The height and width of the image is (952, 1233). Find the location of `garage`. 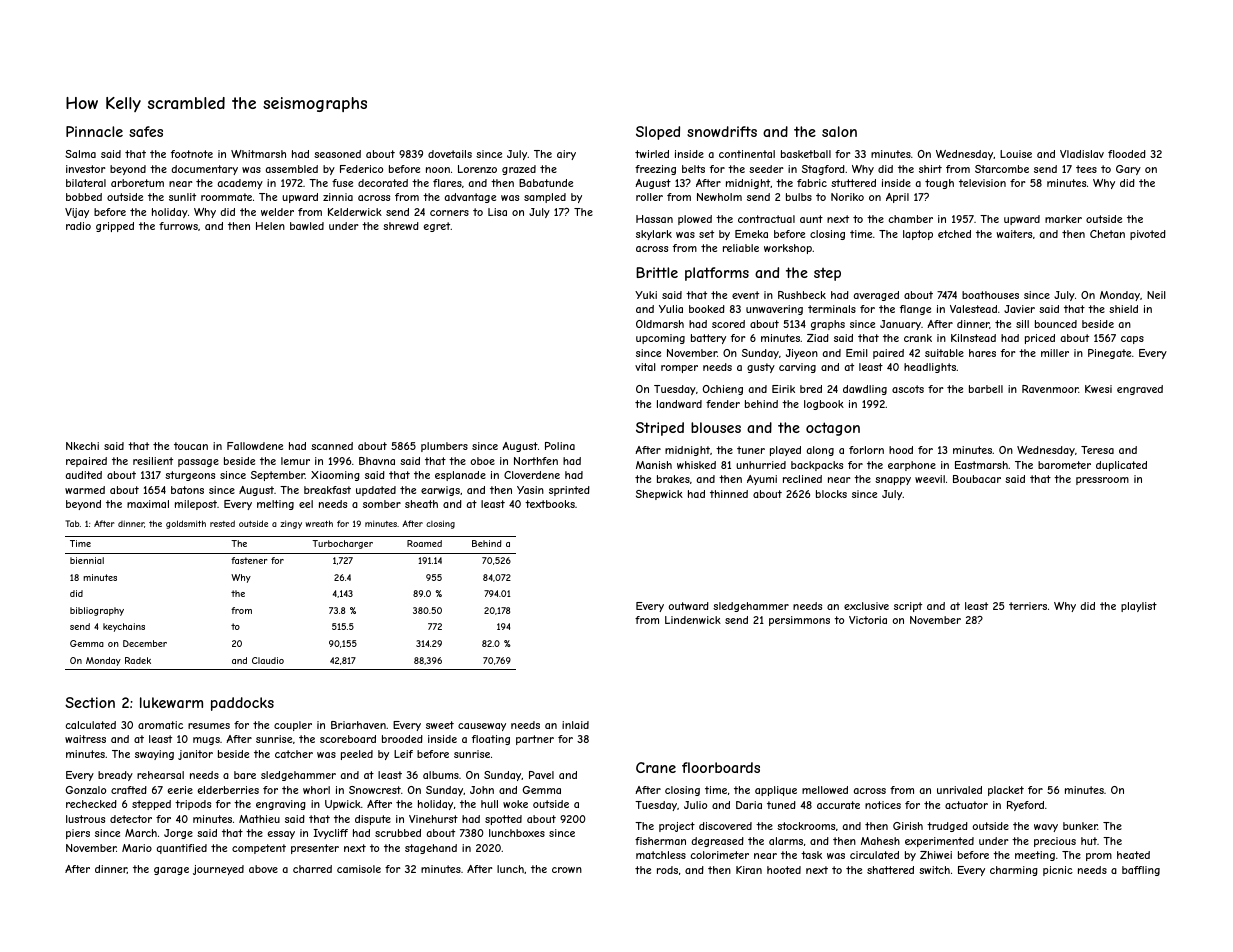

garage is located at coordinates (171, 871).
